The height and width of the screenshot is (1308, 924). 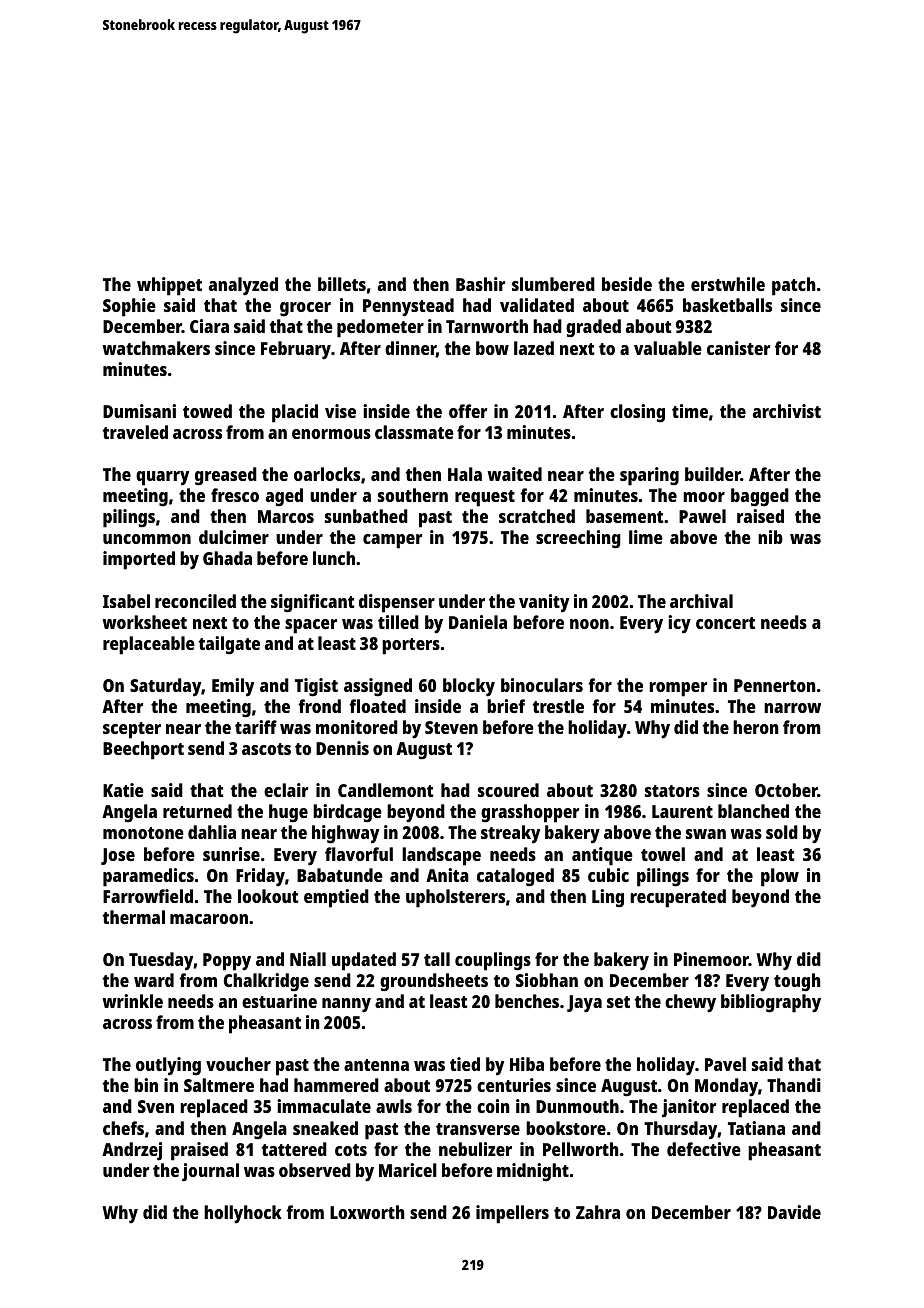 What do you see at coordinates (786, 790) in the screenshot?
I see `October` at bounding box center [786, 790].
